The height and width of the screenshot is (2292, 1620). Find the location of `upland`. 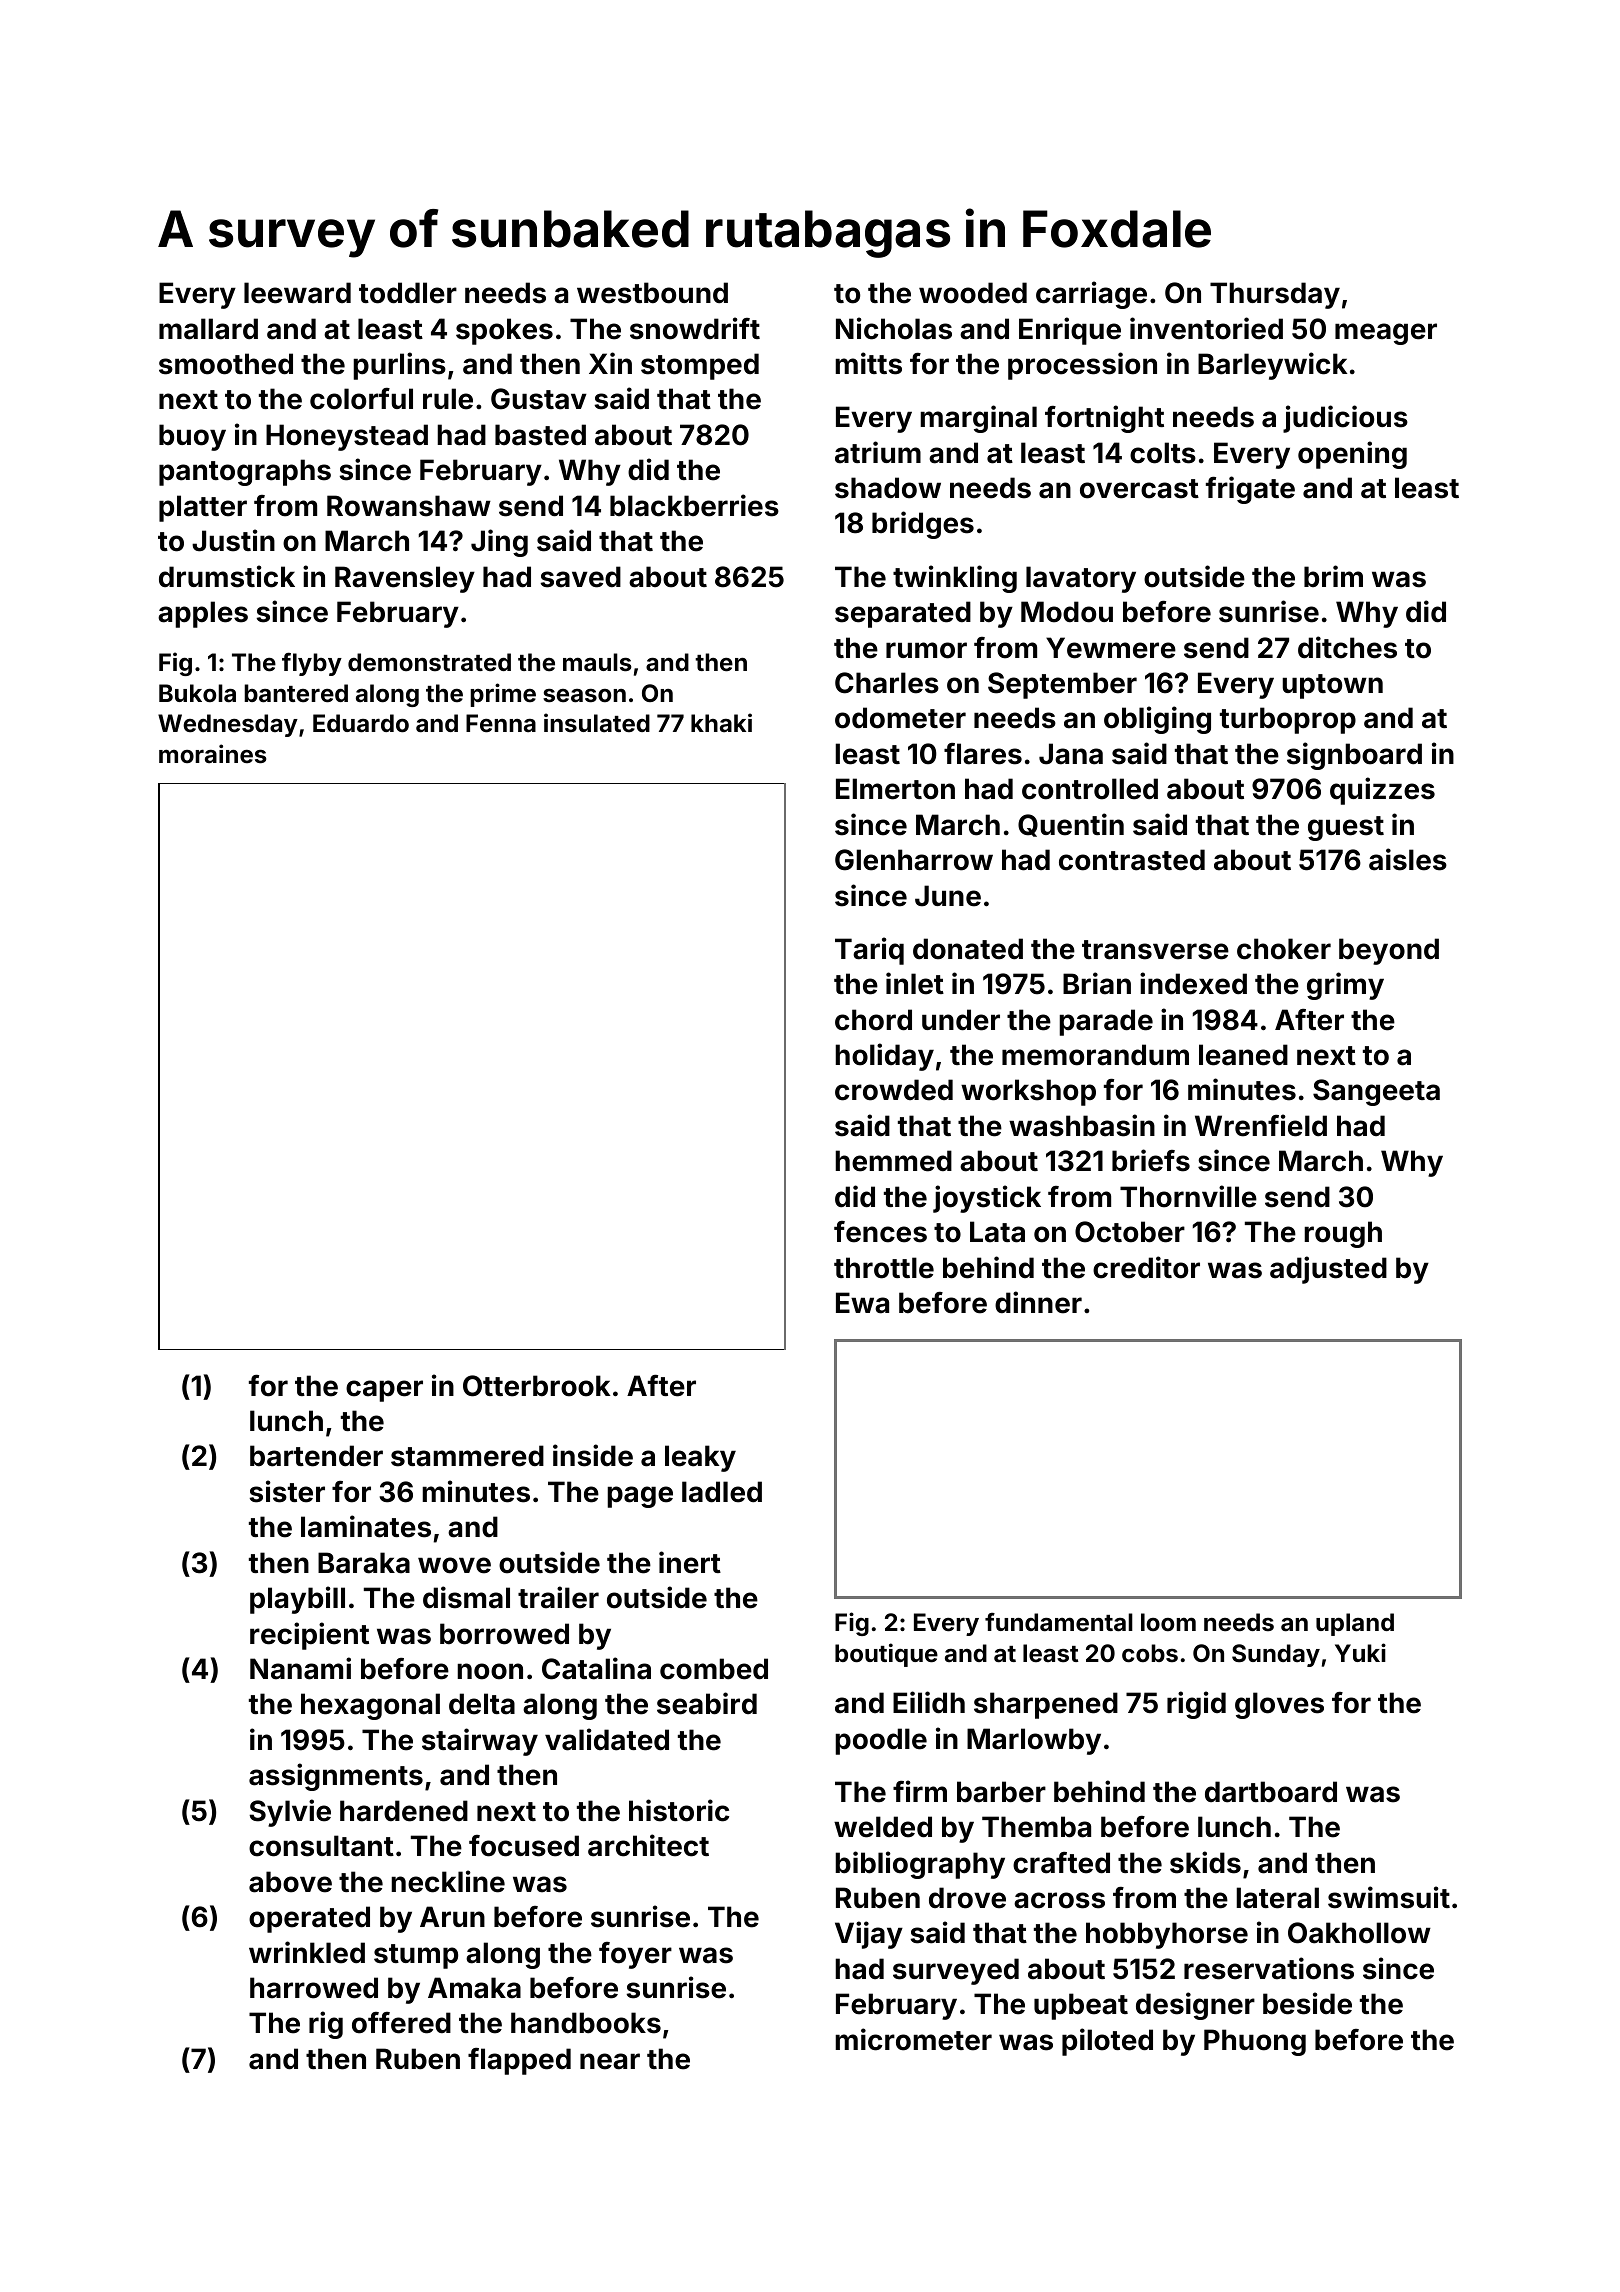

upland is located at coordinates (1355, 1624).
